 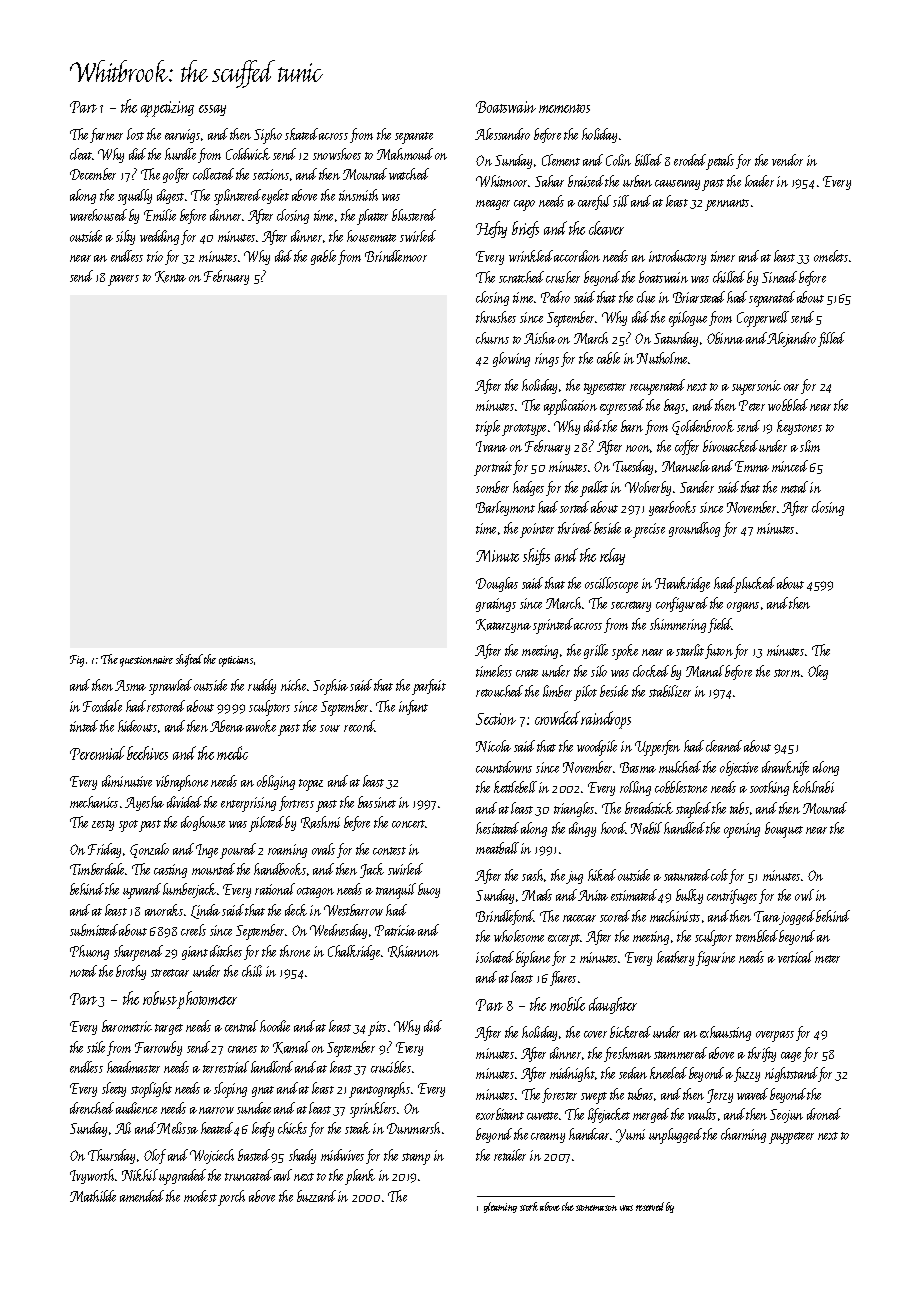 I want to click on Thursday, so click(x=111, y=1156).
